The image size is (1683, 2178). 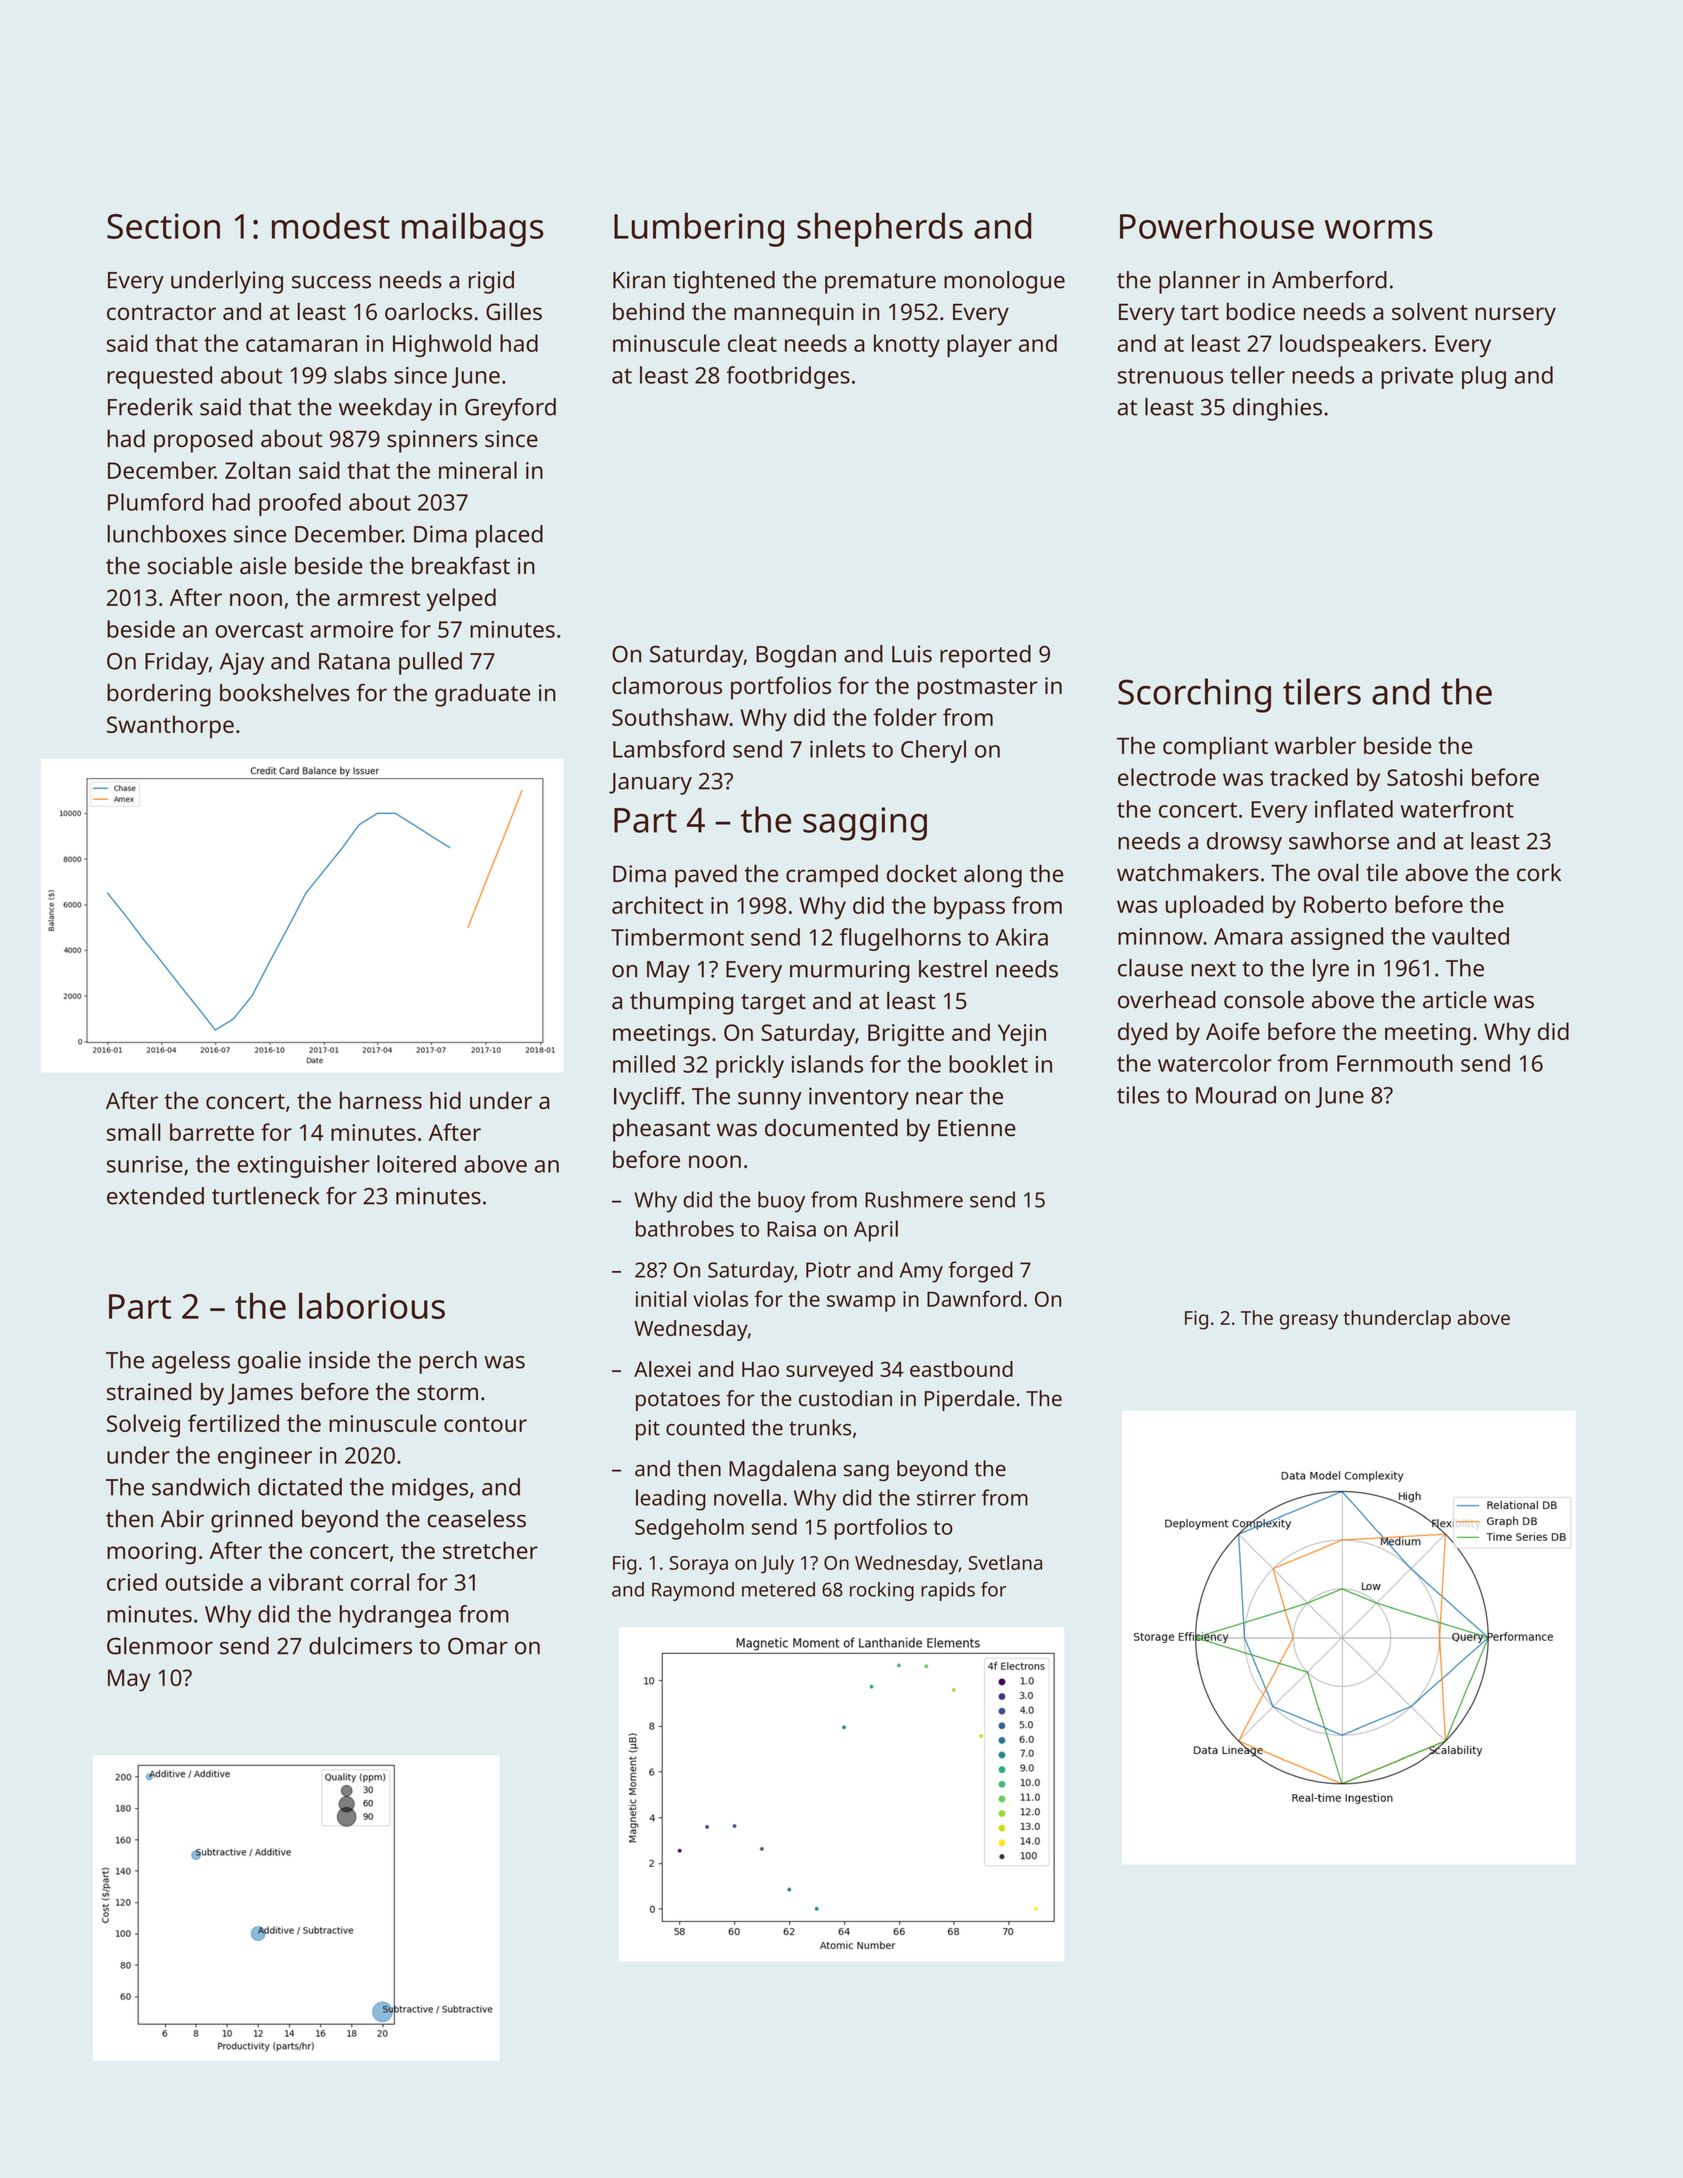 I want to click on Swanthorpe, so click(x=170, y=727).
